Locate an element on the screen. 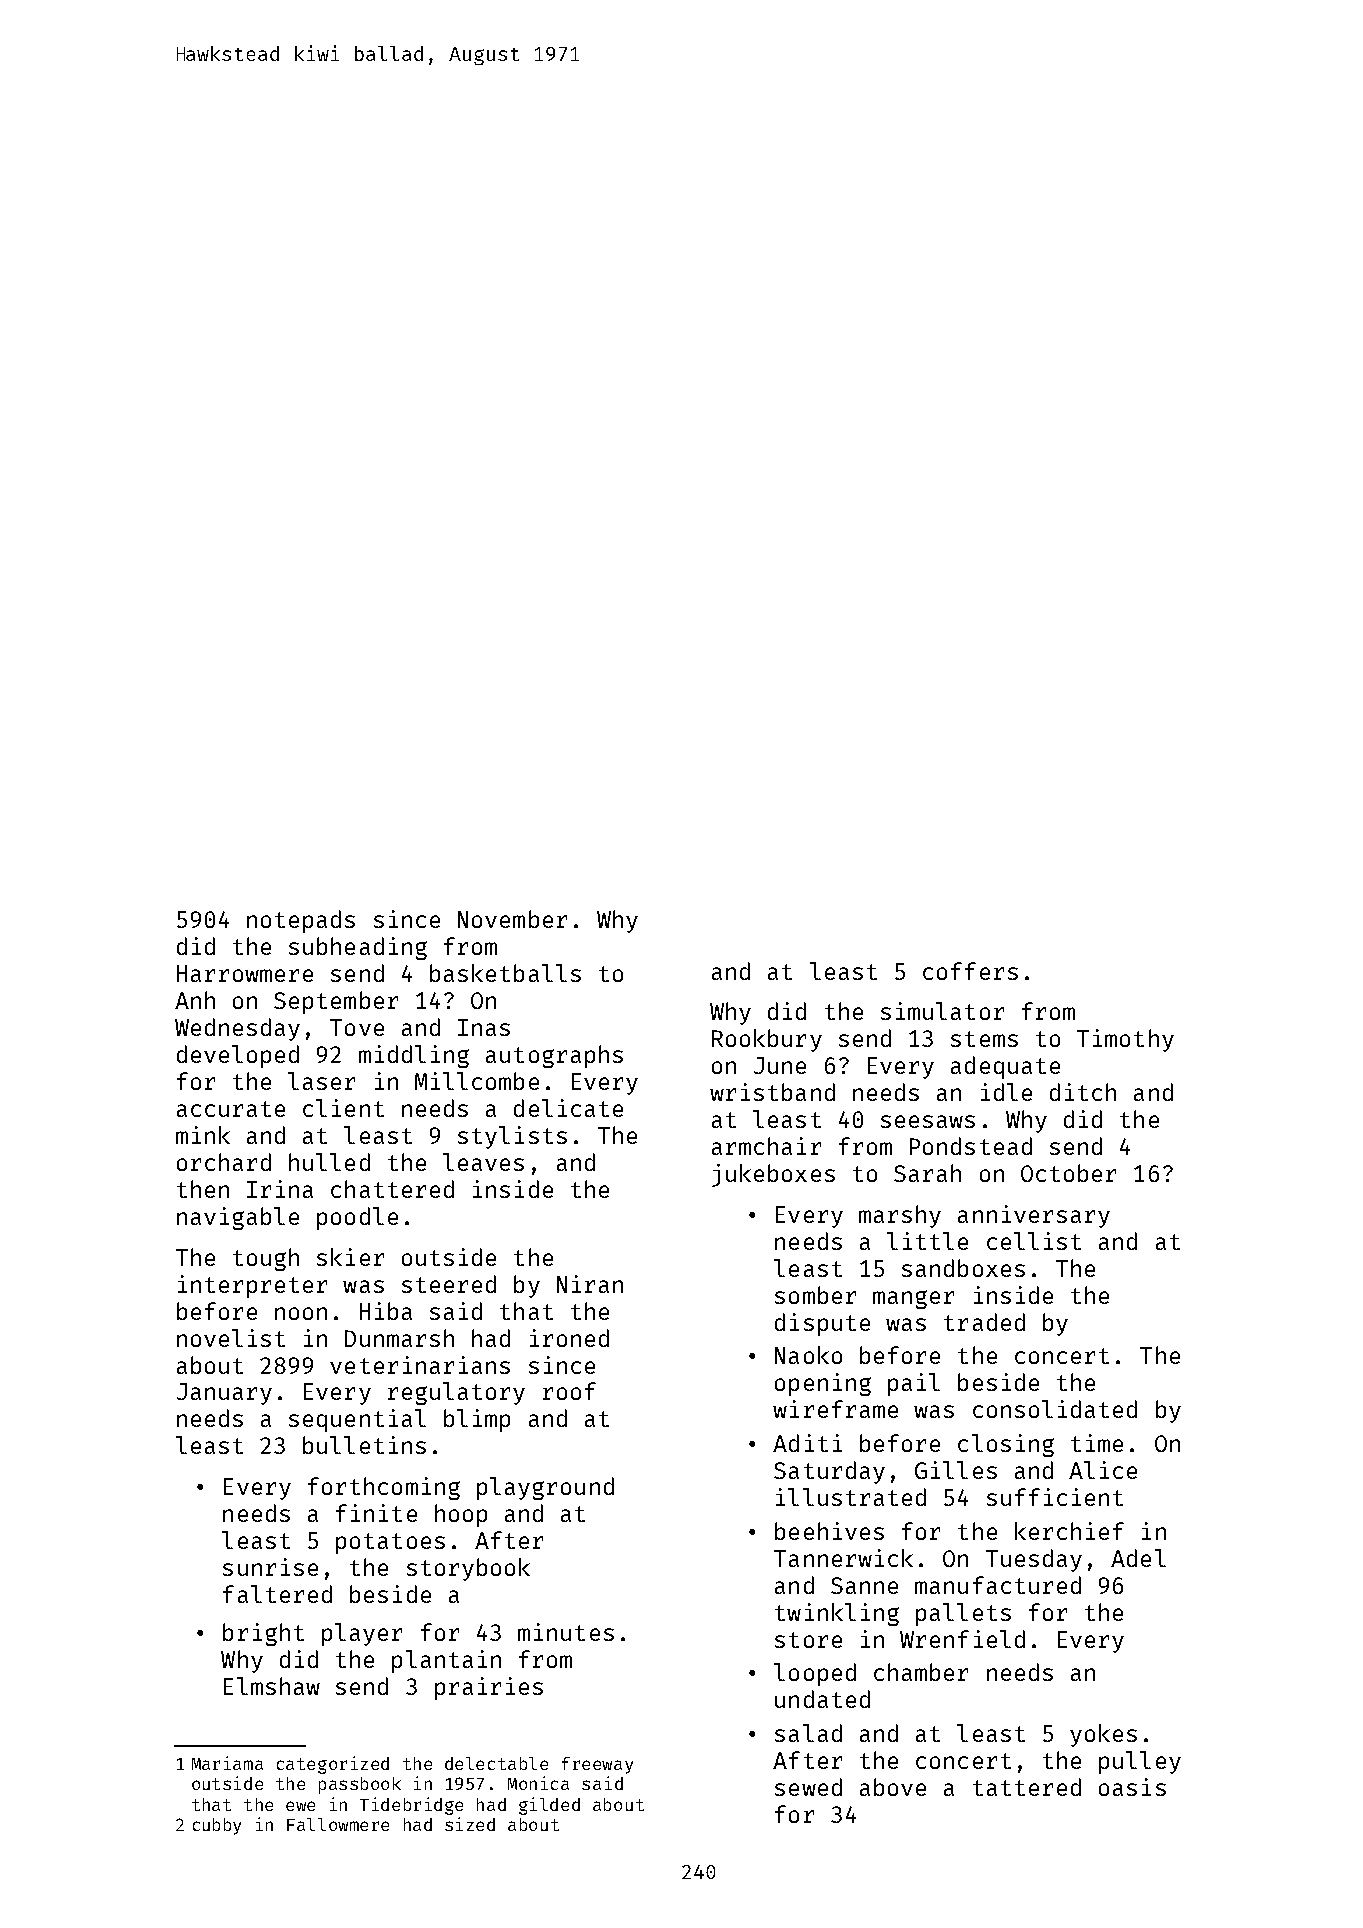  Sarah is located at coordinates (927, 1173).
